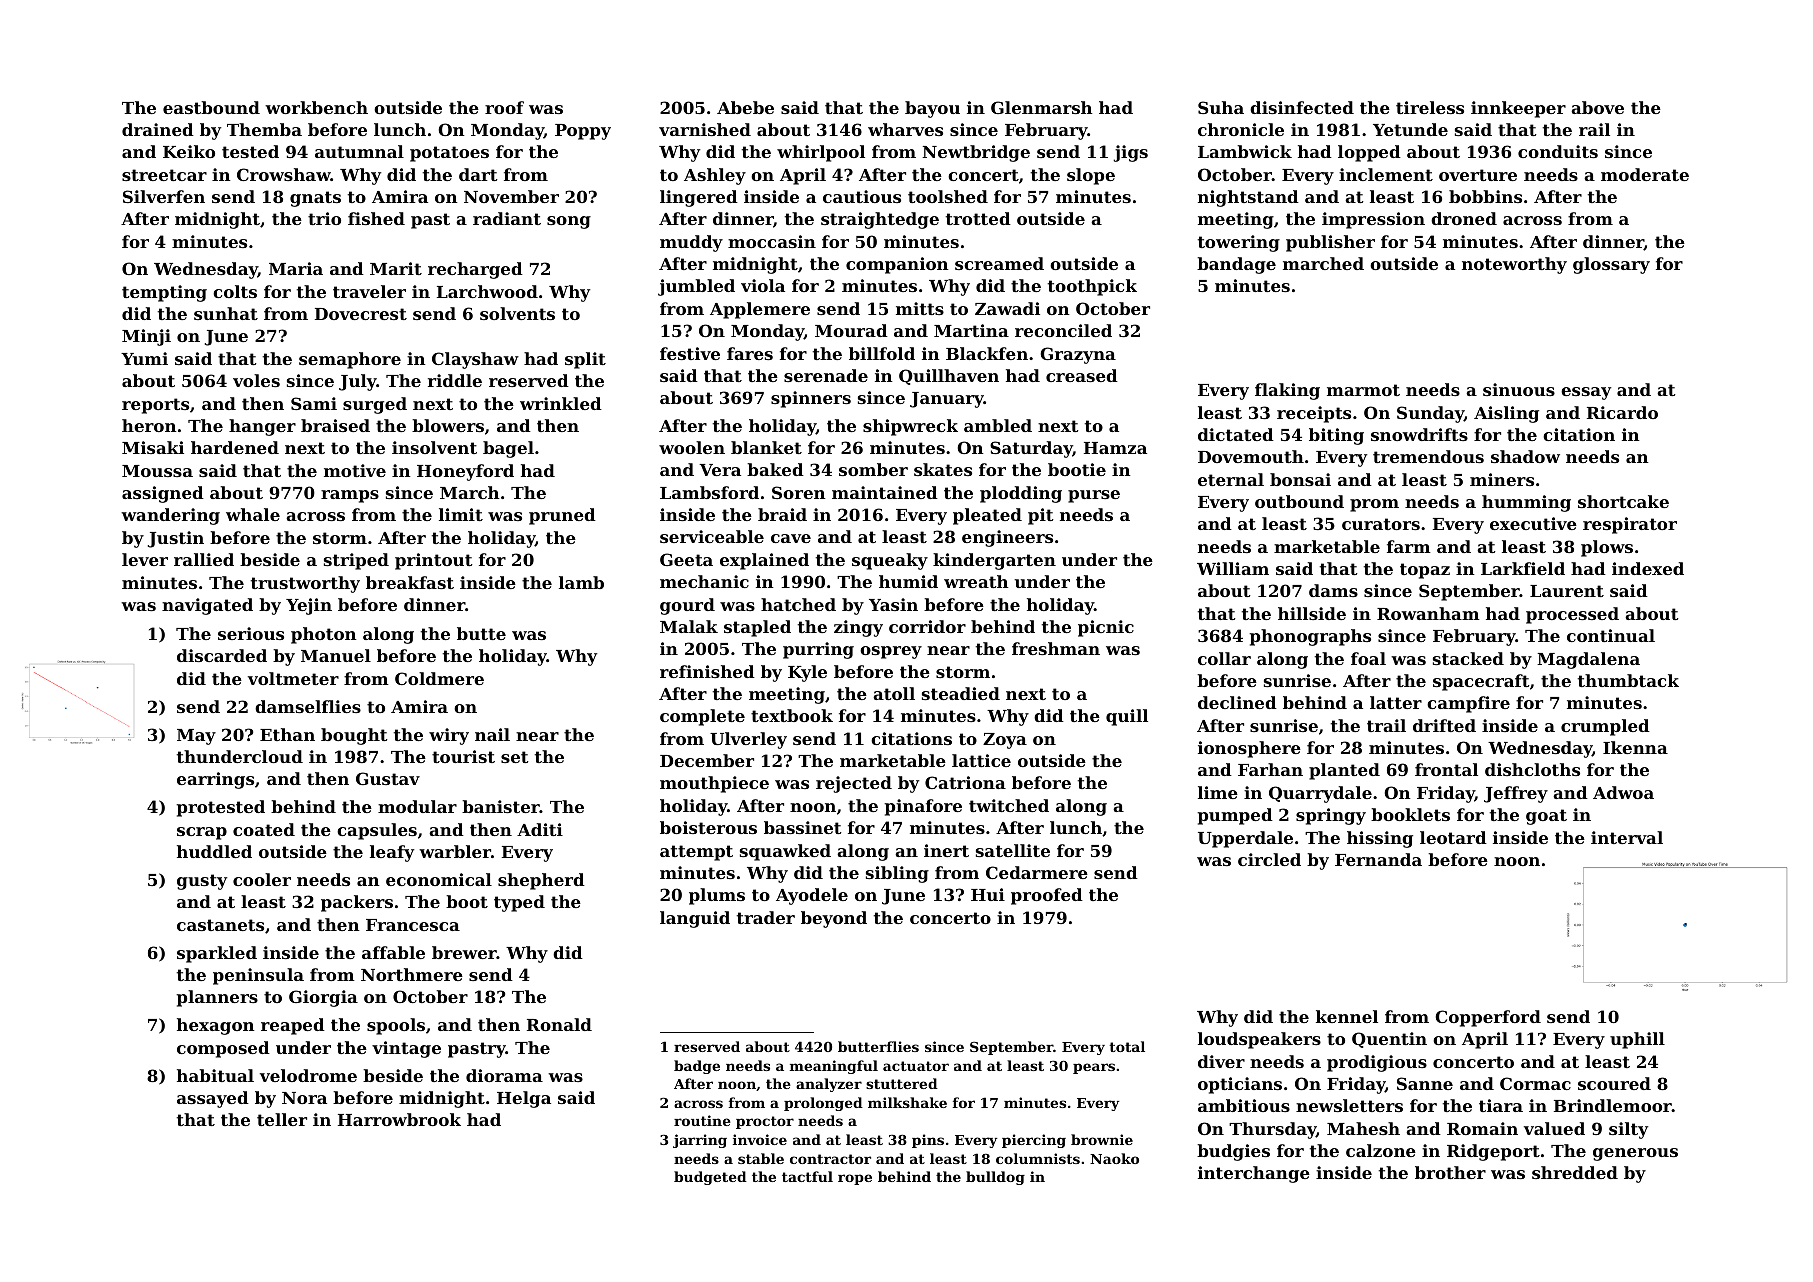  What do you see at coordinates (1464, 218) in the screenshot?
I see `droned` at bounding box center [1464, 218].
